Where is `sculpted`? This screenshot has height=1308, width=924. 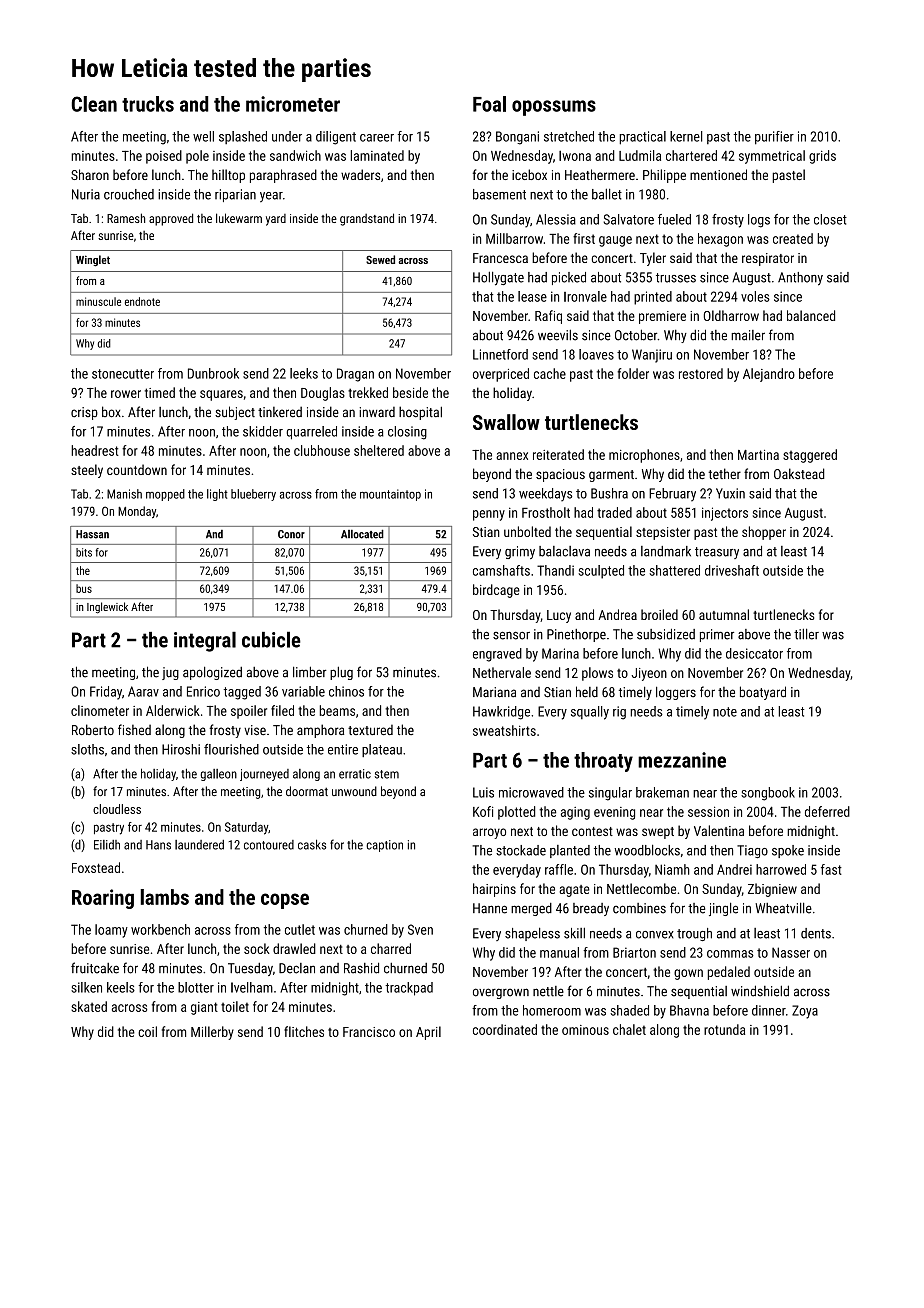 sculpted is located at coordinates (601, 572).
